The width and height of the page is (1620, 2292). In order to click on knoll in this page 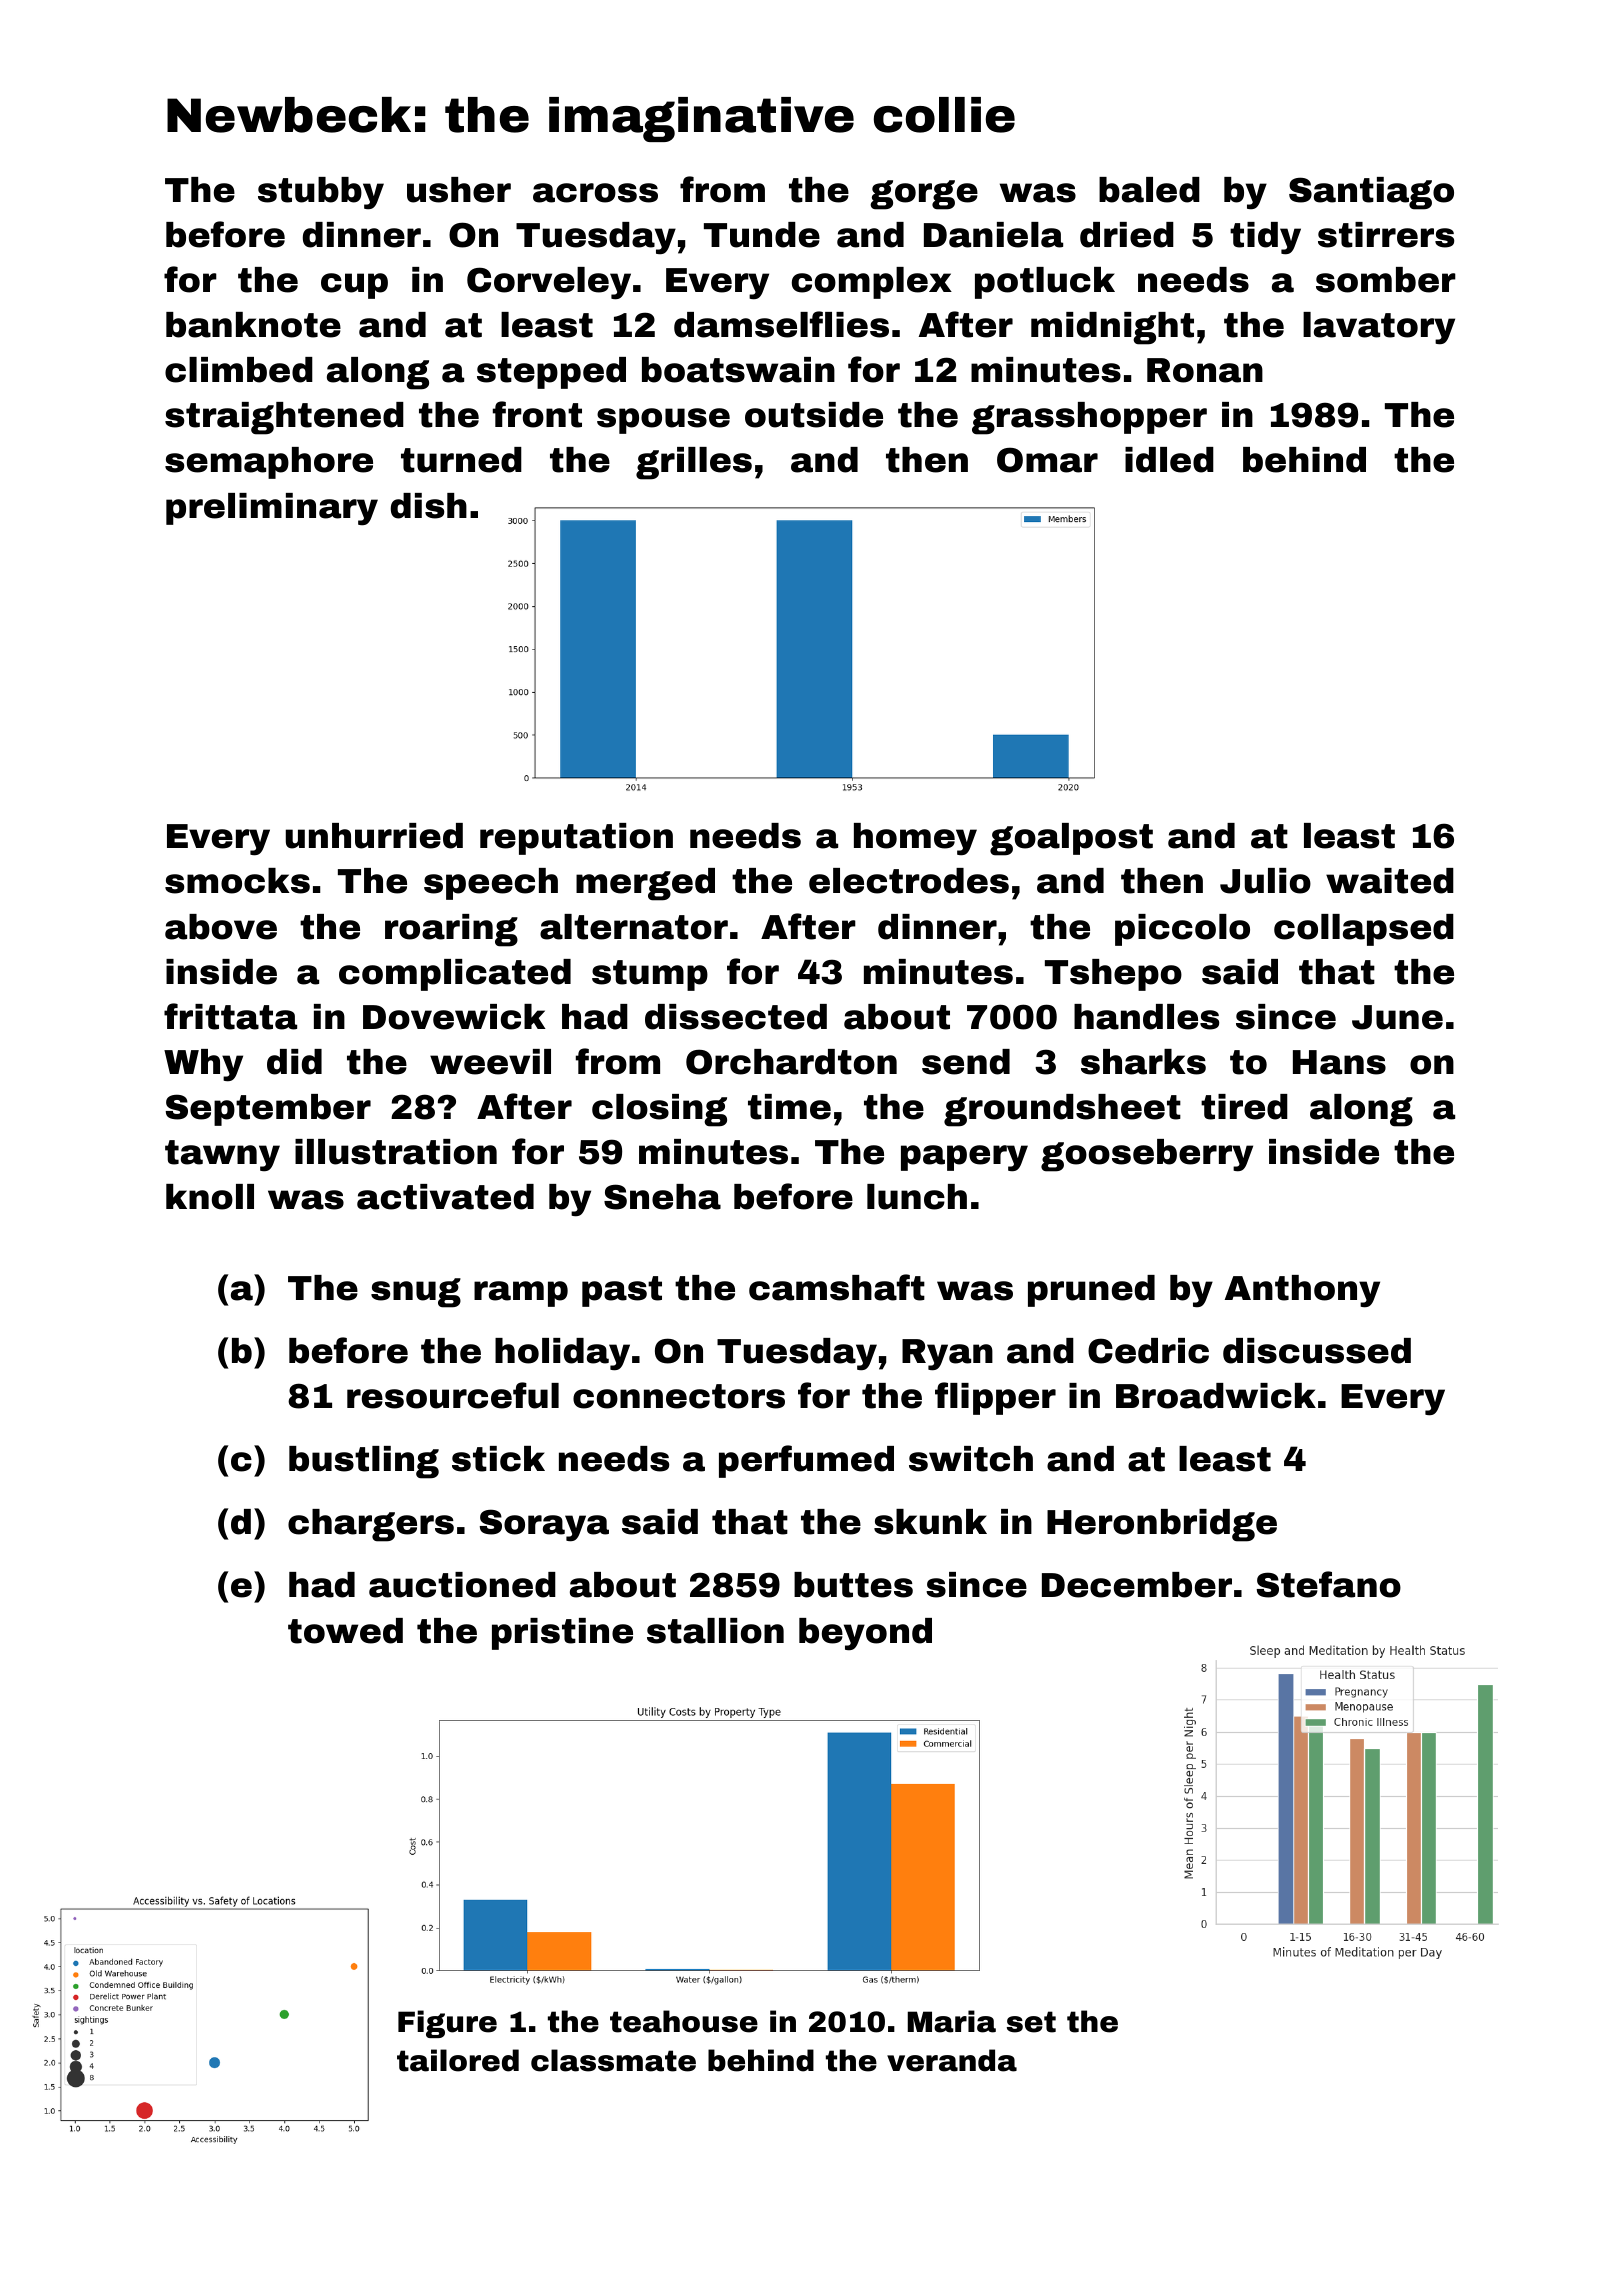, I will do `click(210, 1197)`.
